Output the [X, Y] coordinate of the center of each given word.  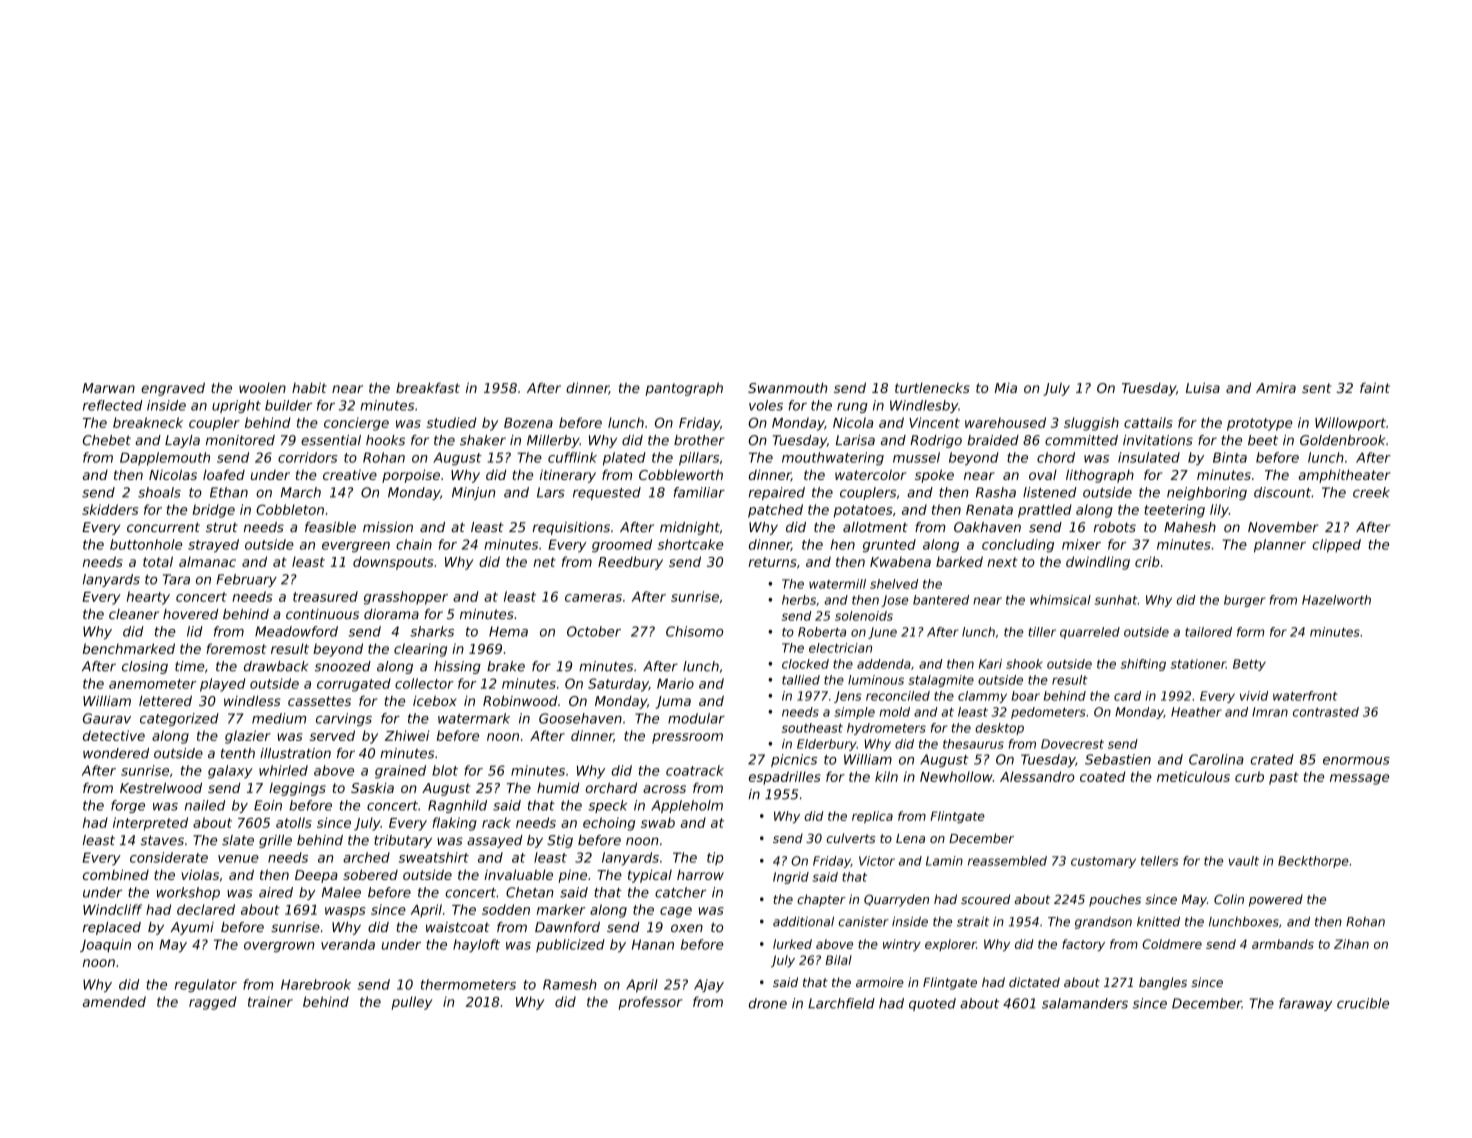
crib [1147, 561]
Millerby [553, 441]
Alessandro [1037, 776]
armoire [880, 982]
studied [451, 422]
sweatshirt [434, 857]
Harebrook [316, 984]
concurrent [163, 527]
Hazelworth [1336, 600]
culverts [850, 838]
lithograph [1100, 476]
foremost [236, 648]
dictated [1034, 982]
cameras [593, 598]
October [594, 631]
